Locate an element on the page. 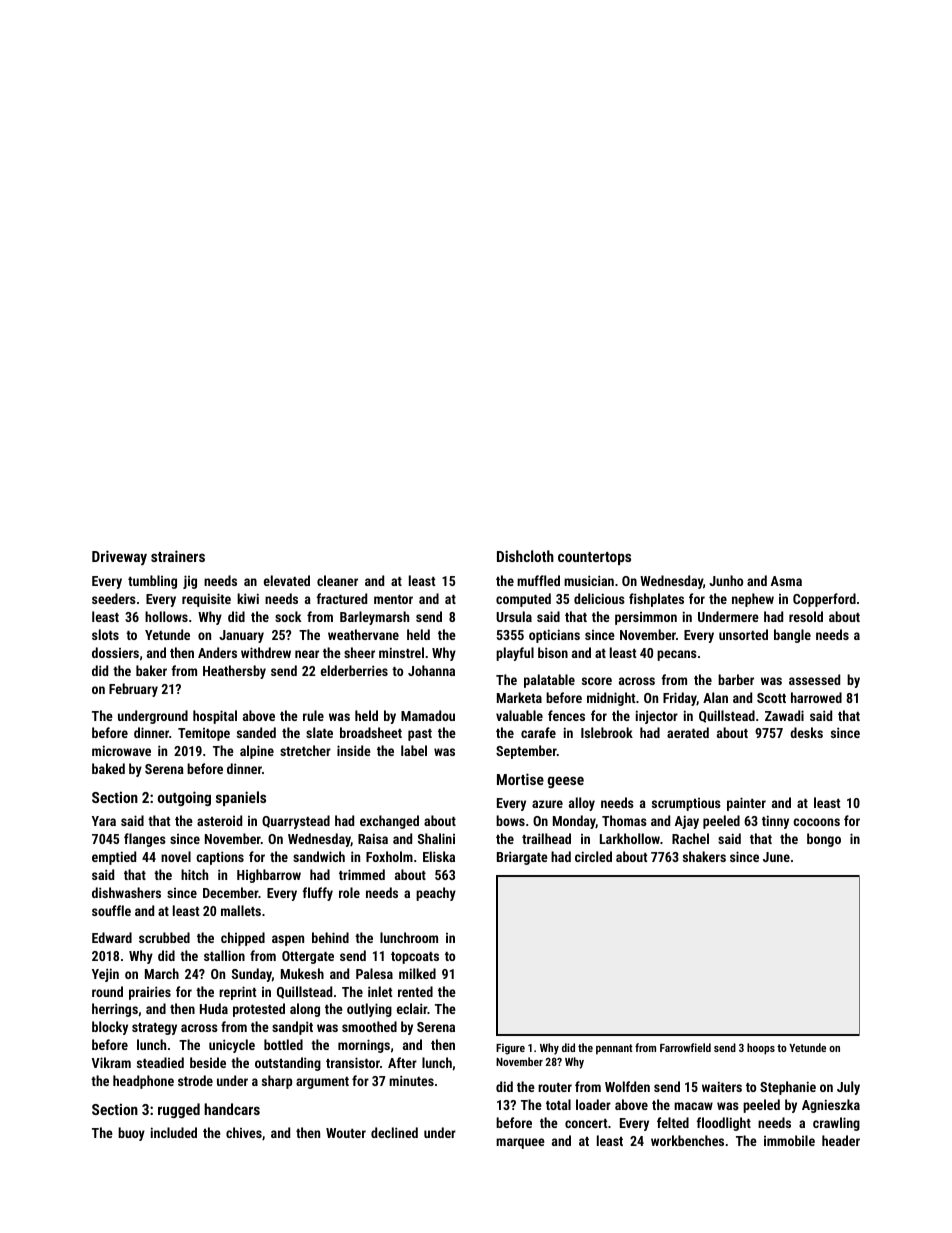  souffle is located at coordinates (111, 910).
